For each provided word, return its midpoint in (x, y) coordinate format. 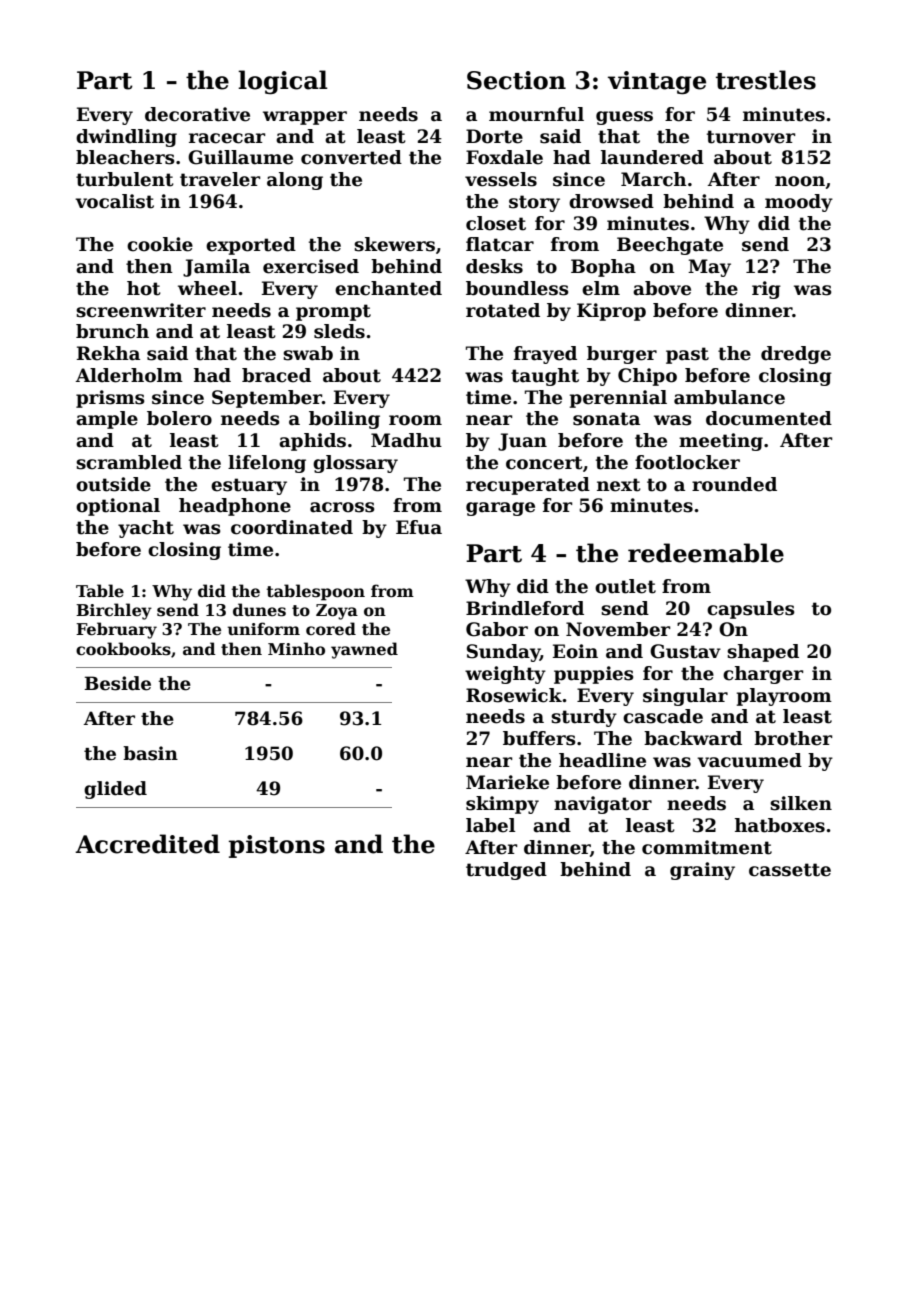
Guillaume (240, 157)
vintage (657, 83)
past (687, 355)
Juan (522, 442)
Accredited (147, 844)
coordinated (292, 527)
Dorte (494, 136)
